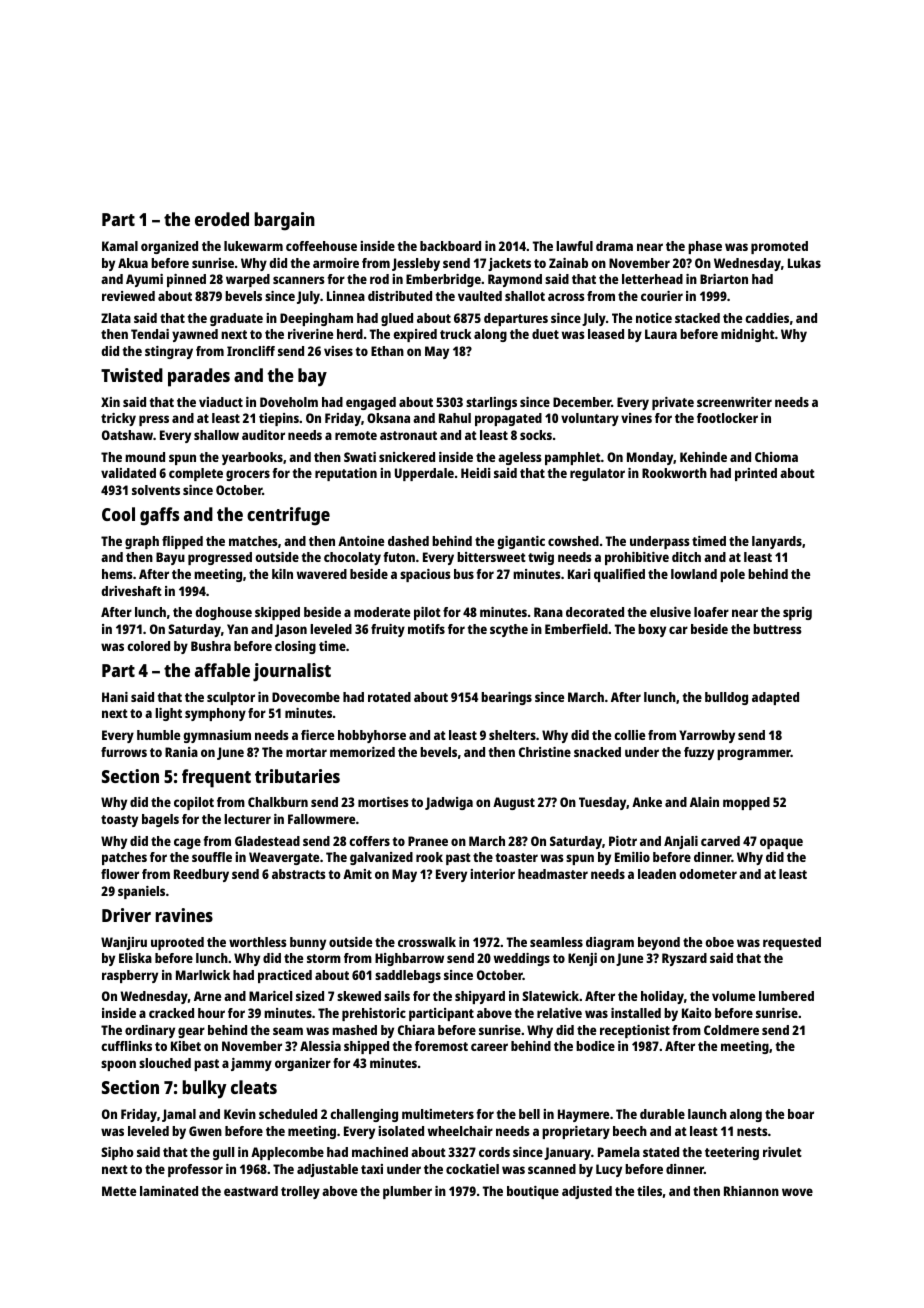 Image resolution: width=924 pixels, height=1308 pixels. Describe the element at coordinates (637, 558) in the screenshot. I see `prohibitive` at that location.
